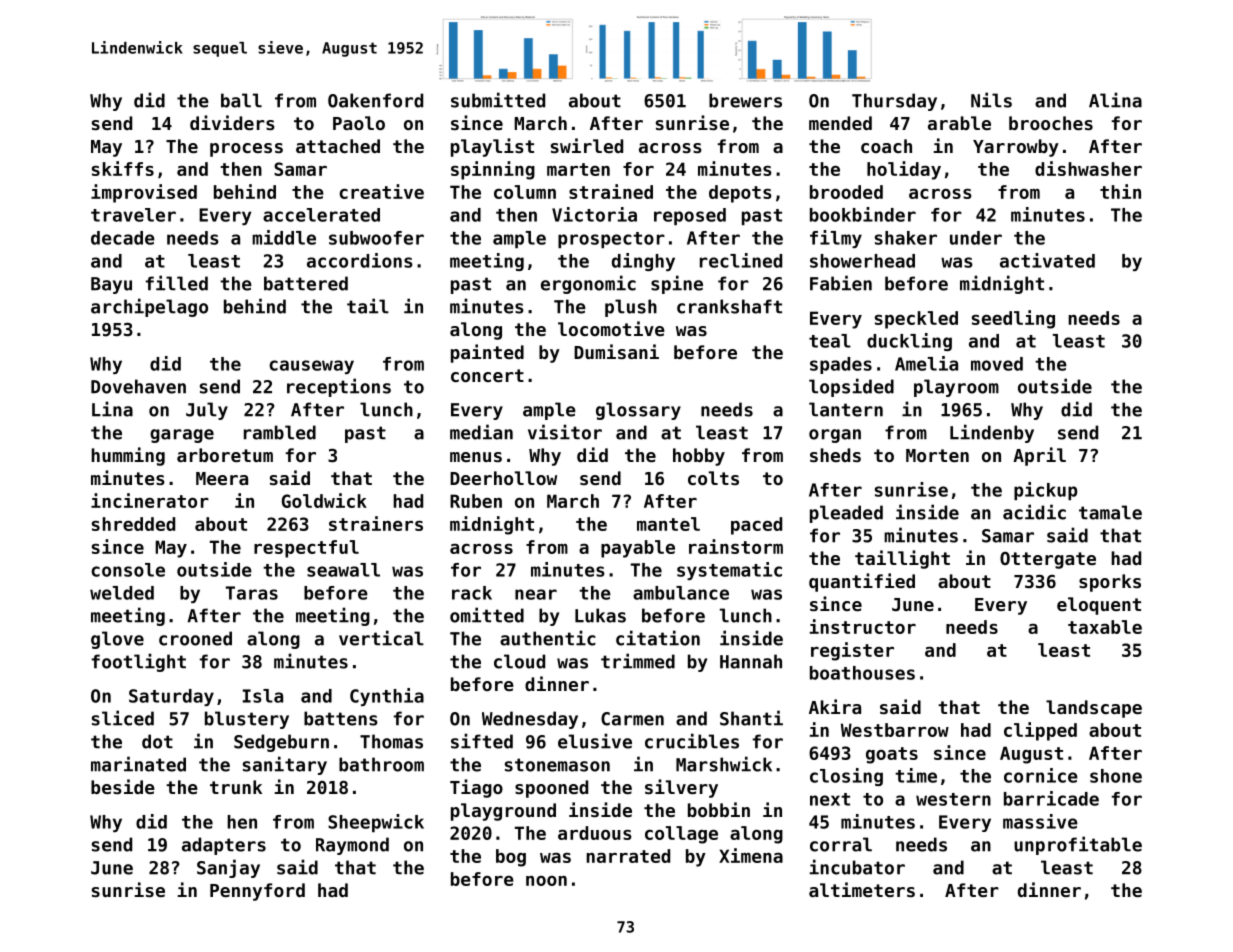 Image resolution: width=1233 pixels, height=952 pixels. What do you see at coordinates (228, 868) in the page?
I see `Sanjay` at bounding box center [228, 868].
